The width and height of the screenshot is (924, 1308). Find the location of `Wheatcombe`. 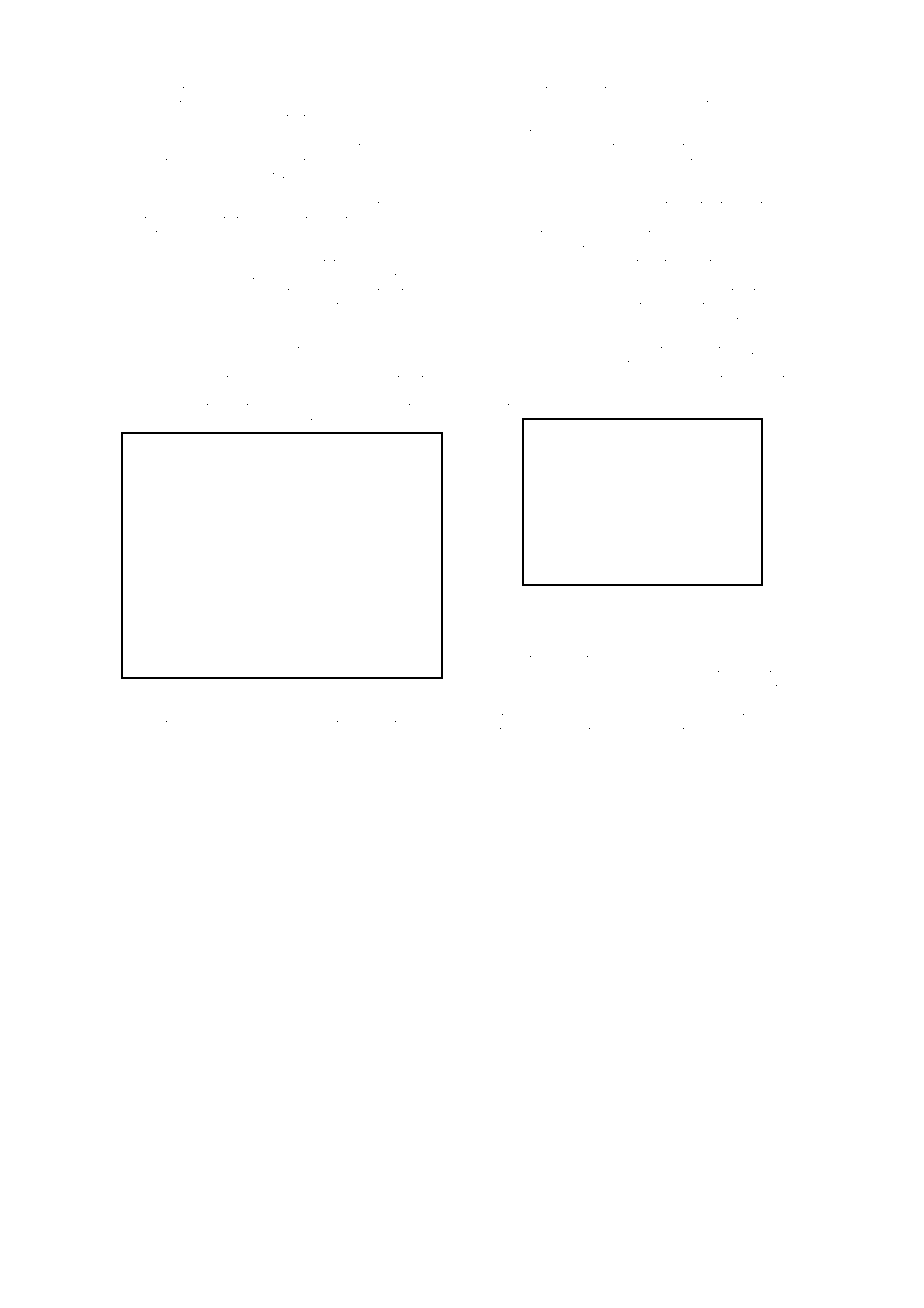

Wheatcombe is located at coordinates (169, 723).
